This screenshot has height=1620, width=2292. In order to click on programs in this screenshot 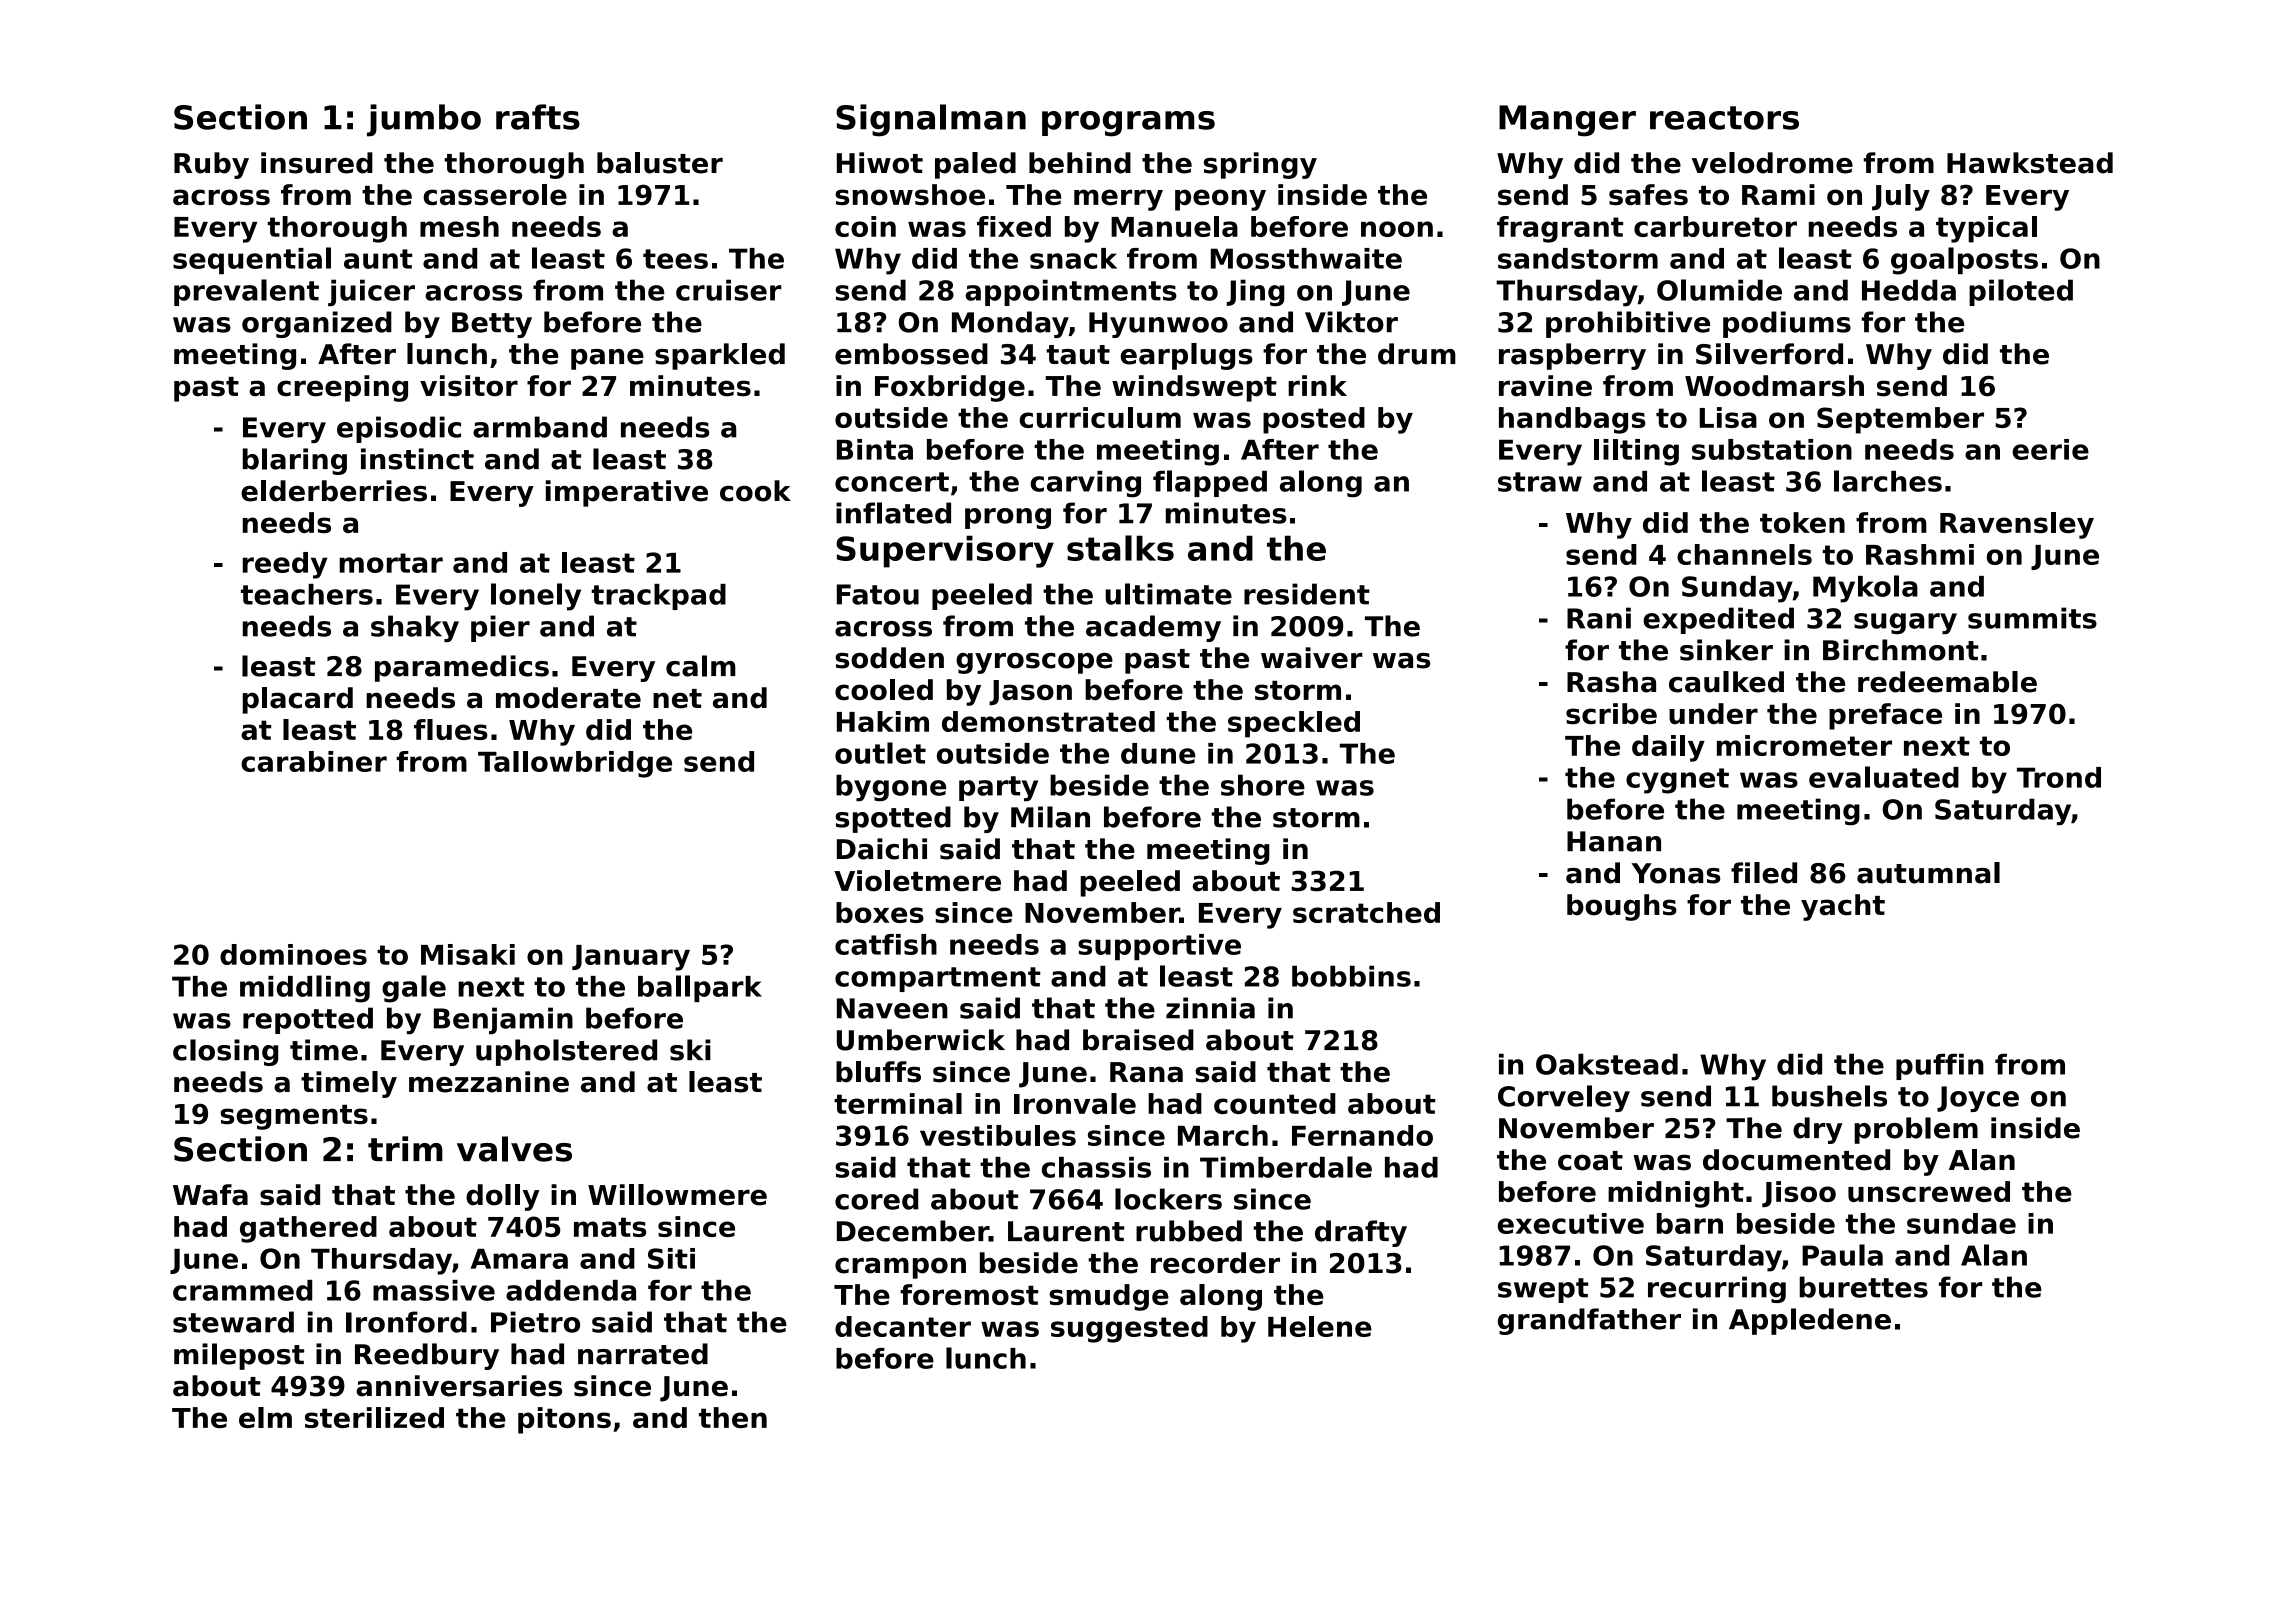, I will do `click(1128, 124)`.
